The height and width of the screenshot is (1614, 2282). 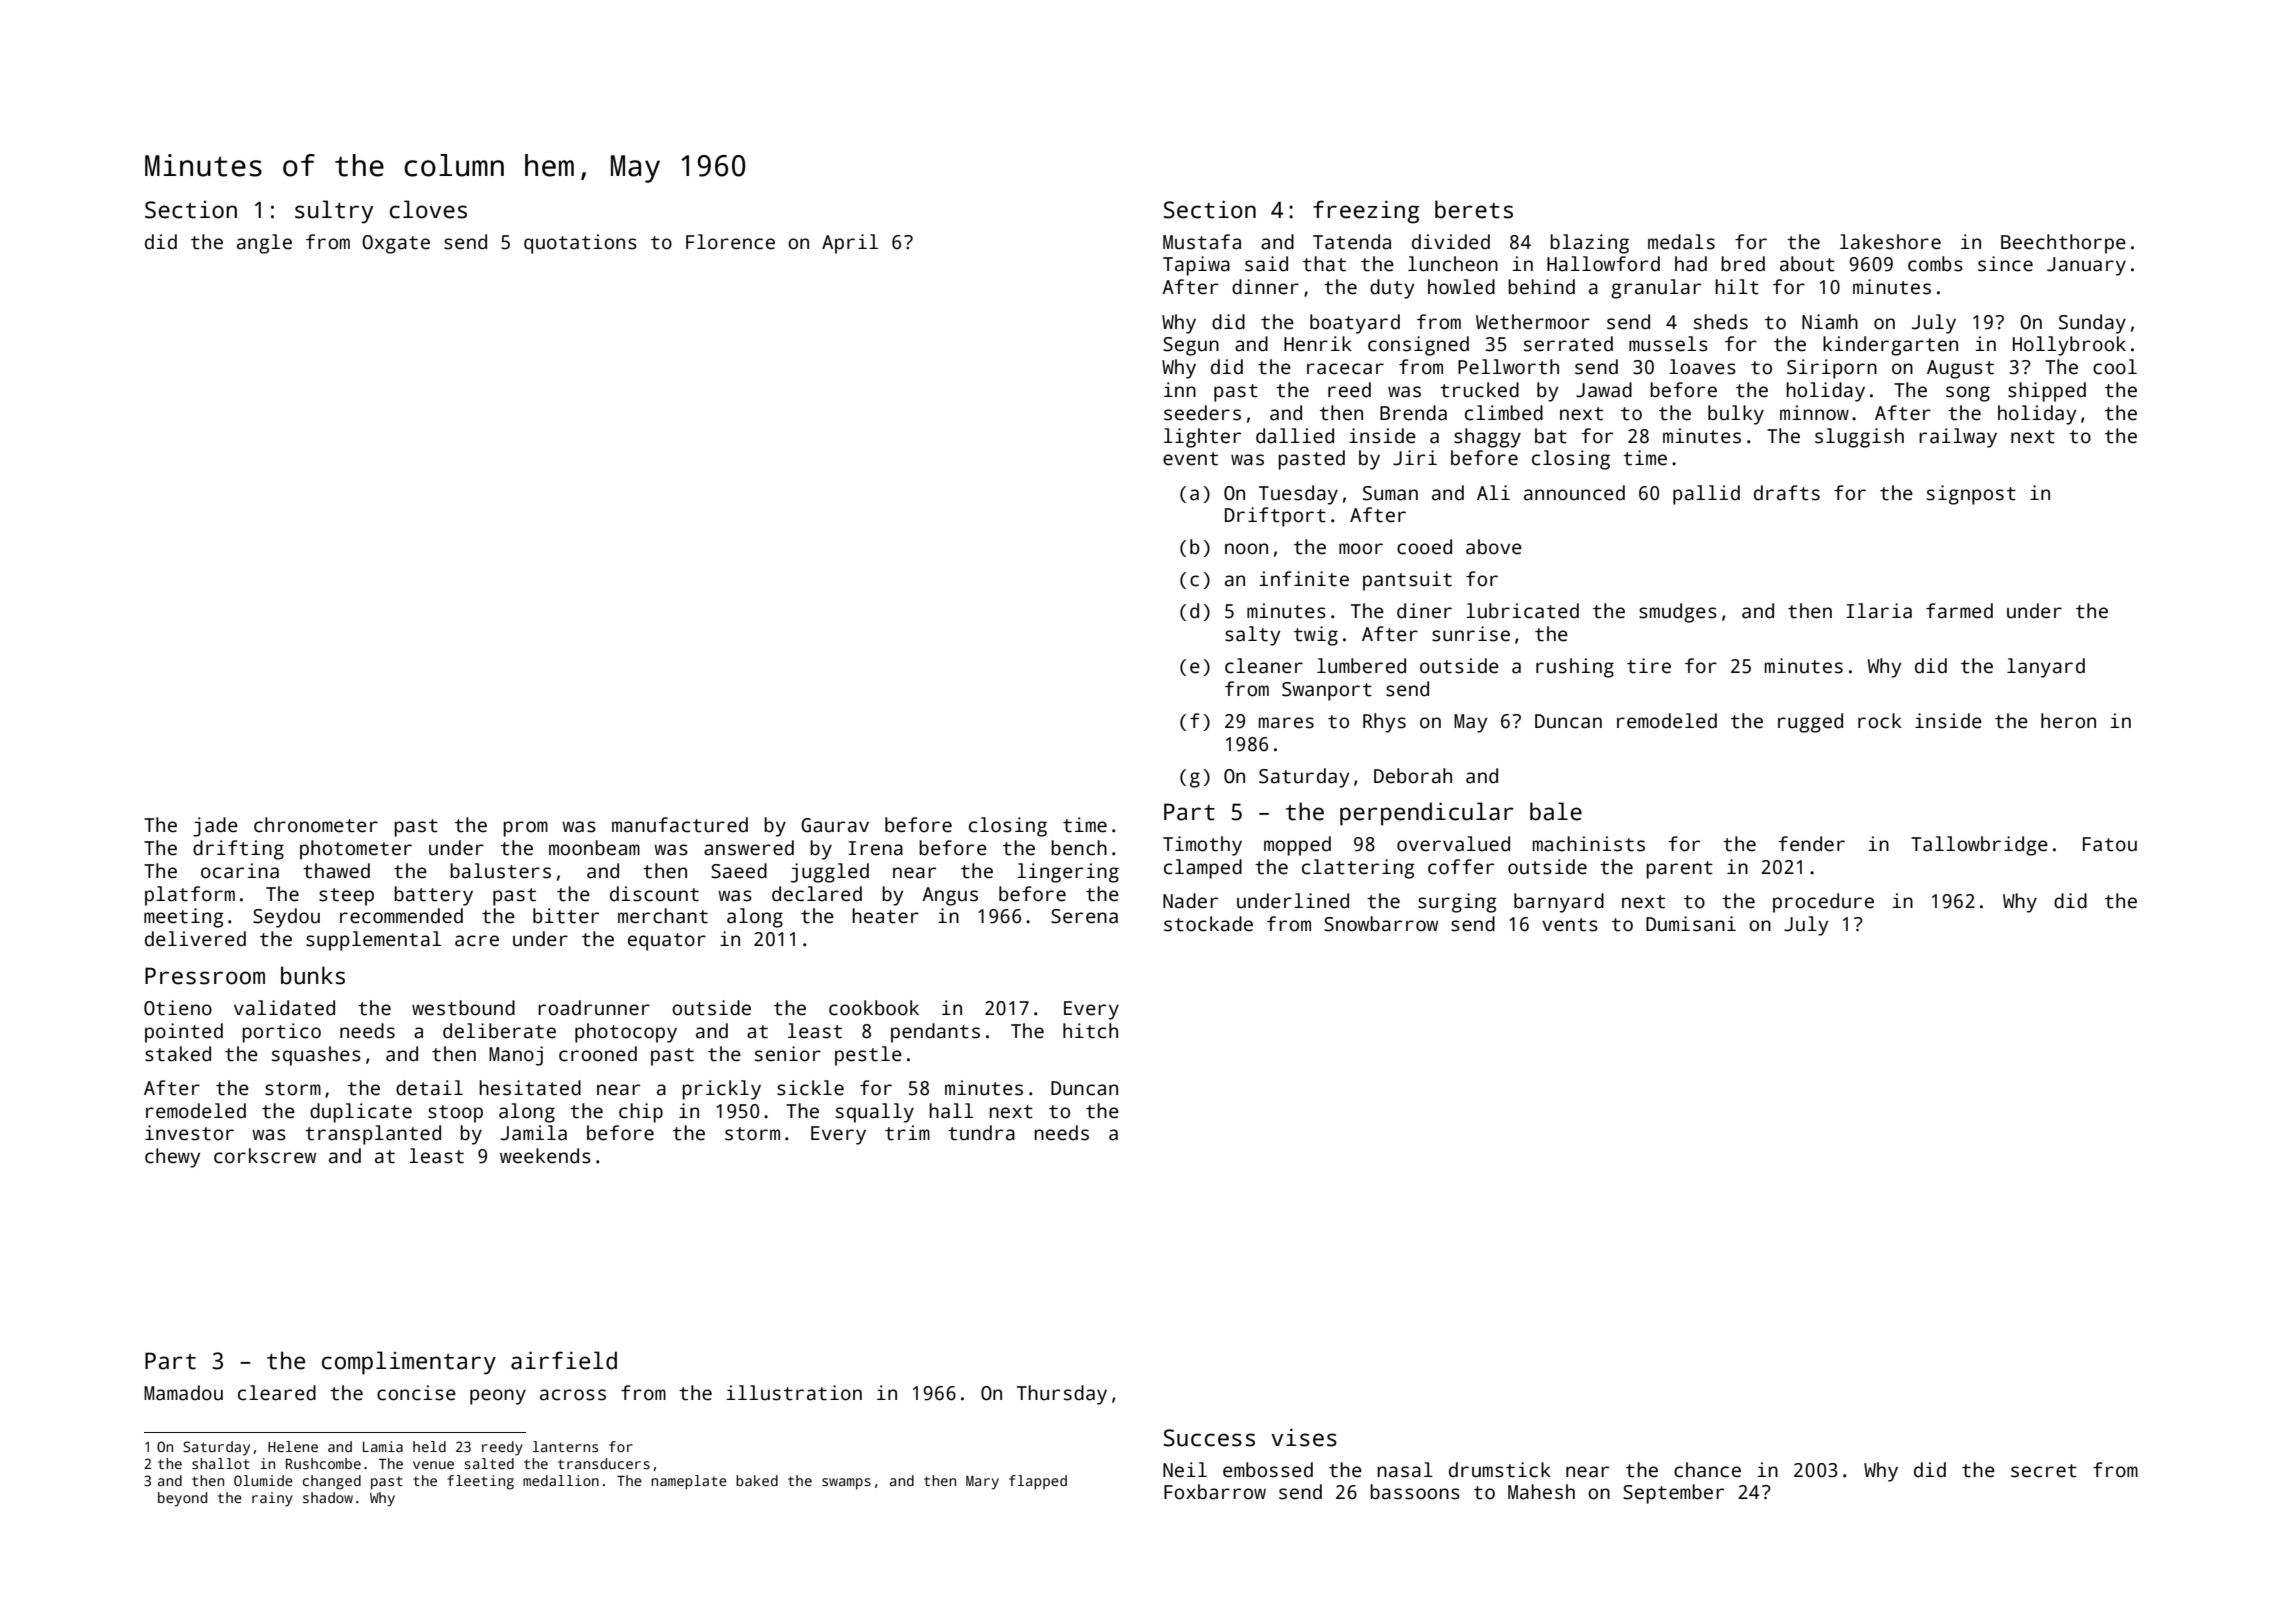 What do you see at coordinates (1959, 611) in the screenshot?
I see `farmed` at bounding box center [1959, 611].
